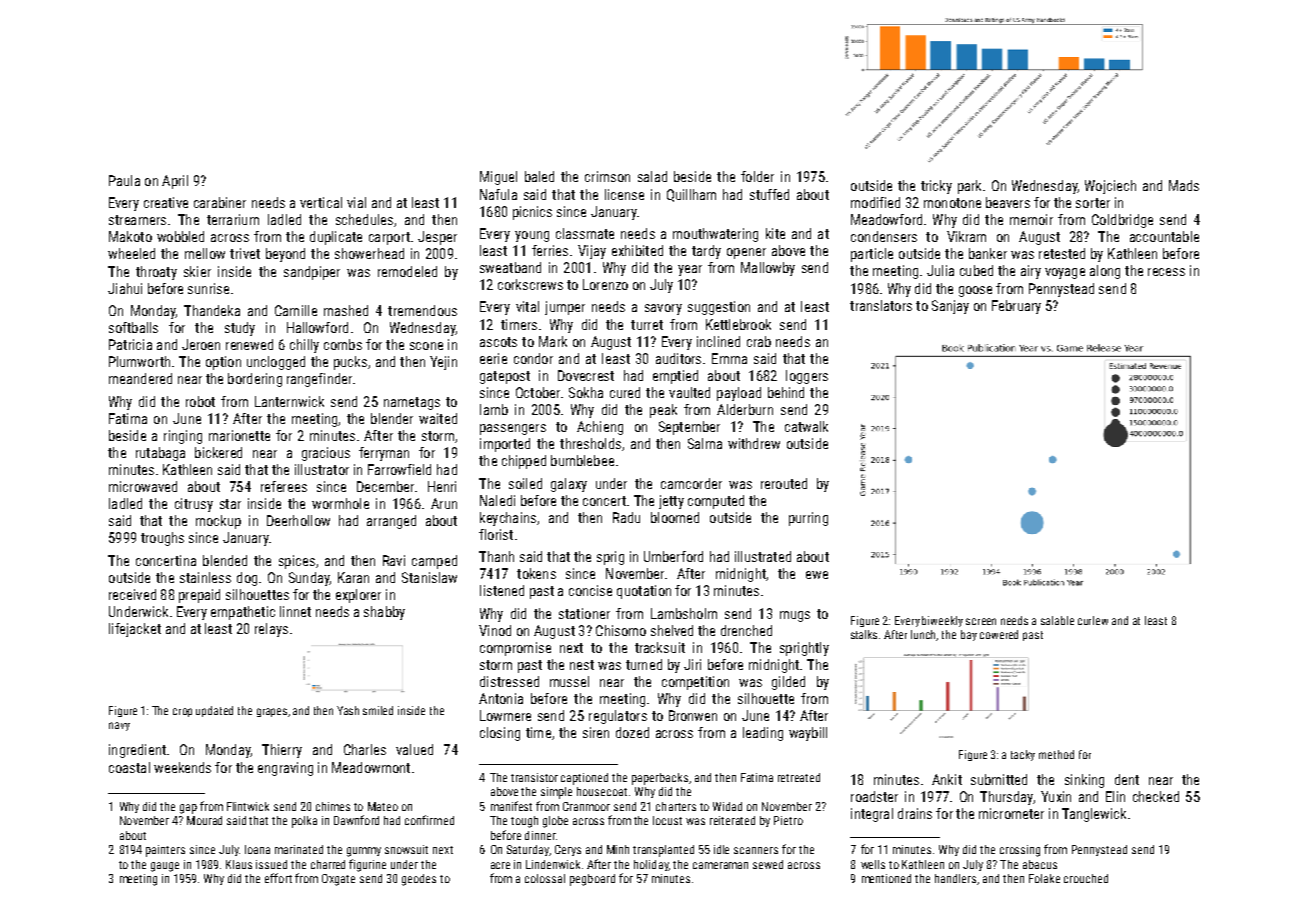 The width and height of the screenshot is (1308, 924). I want to click on salad, so click(652, 176).
